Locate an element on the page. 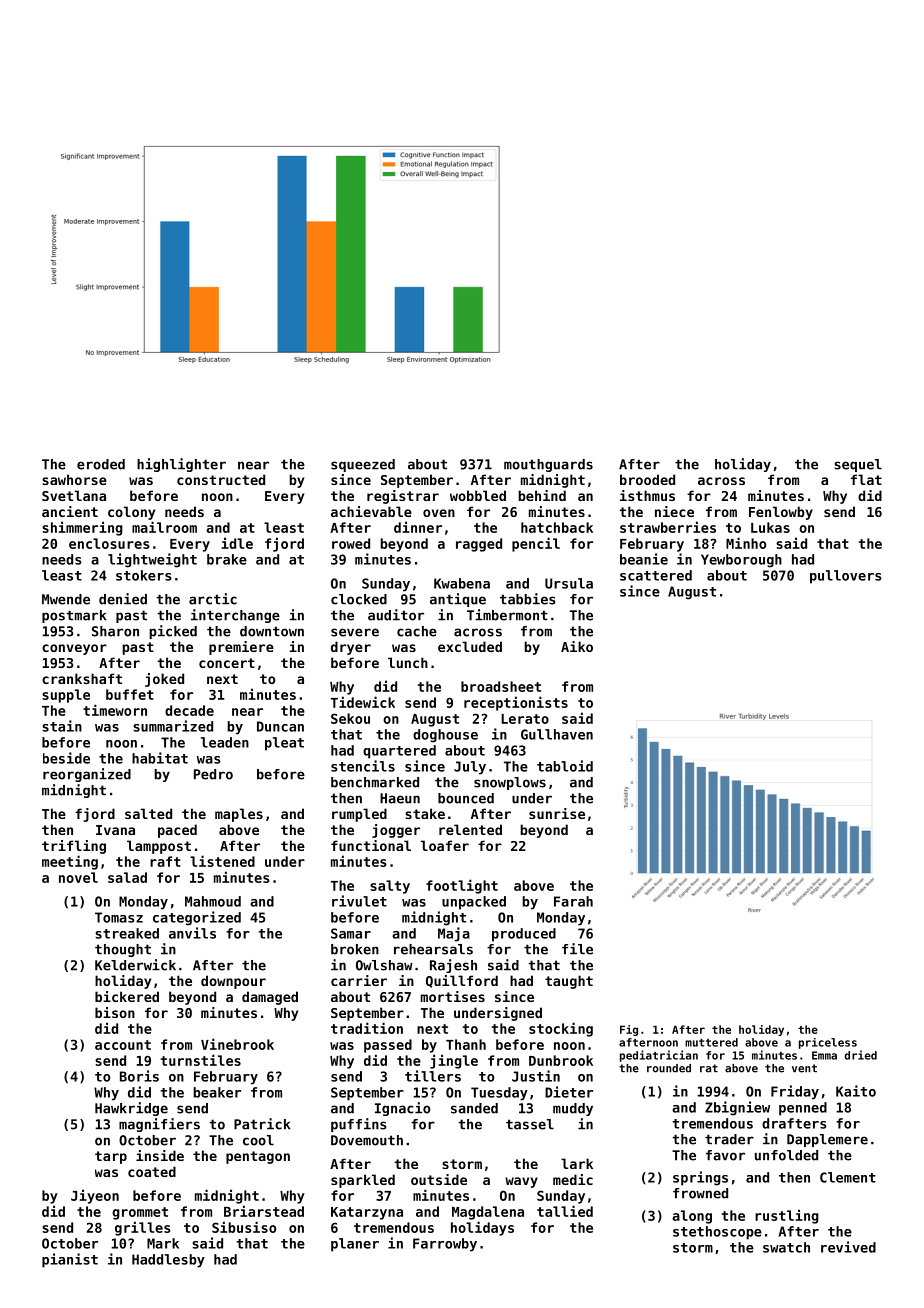 This document has width=924, height=1308. tradition is located at coordinates (367, 1028).
